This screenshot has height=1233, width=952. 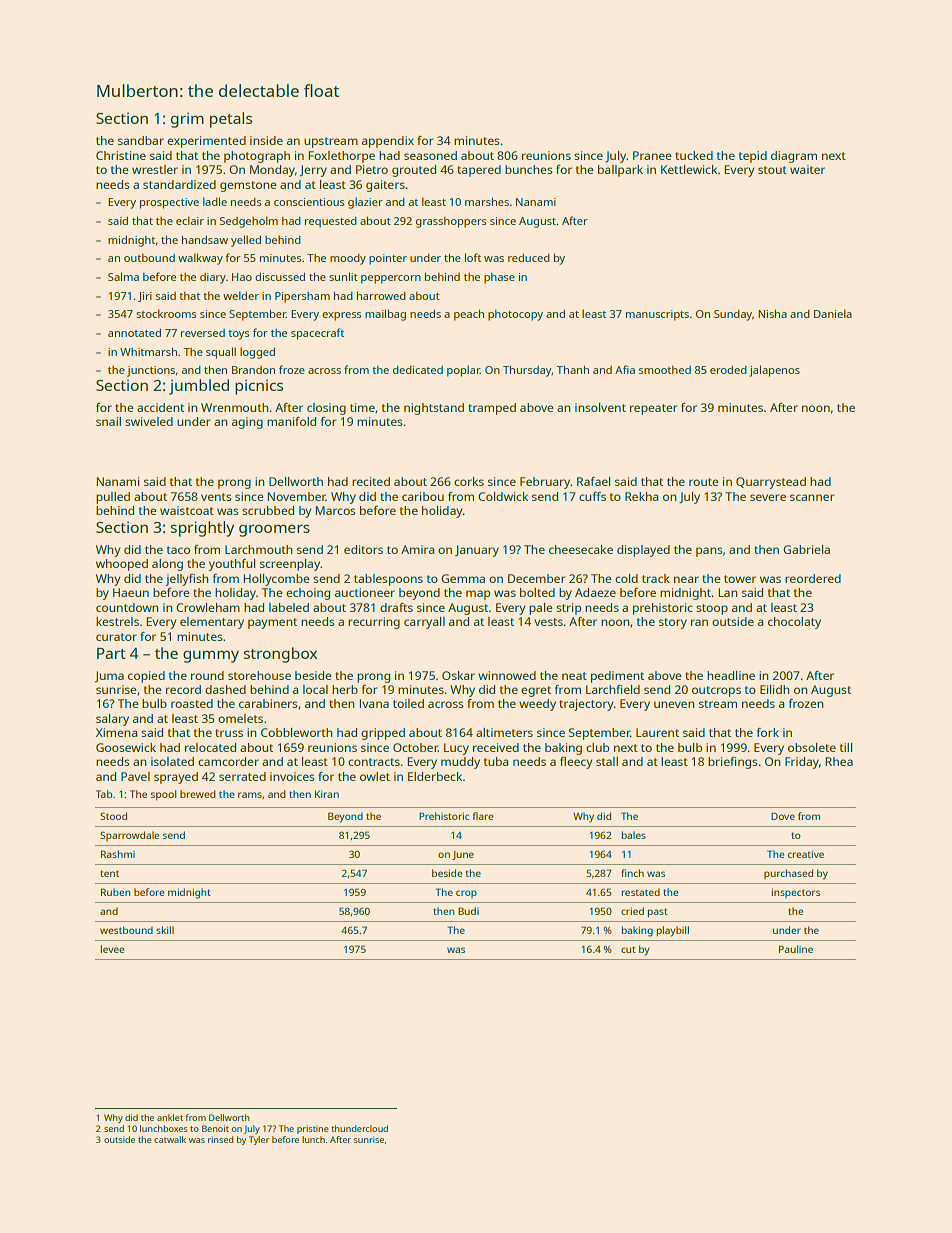 What do you see at coordinates (468, 911) in the screenshot?
I see `Budi` at bounding box center [468, 911].
